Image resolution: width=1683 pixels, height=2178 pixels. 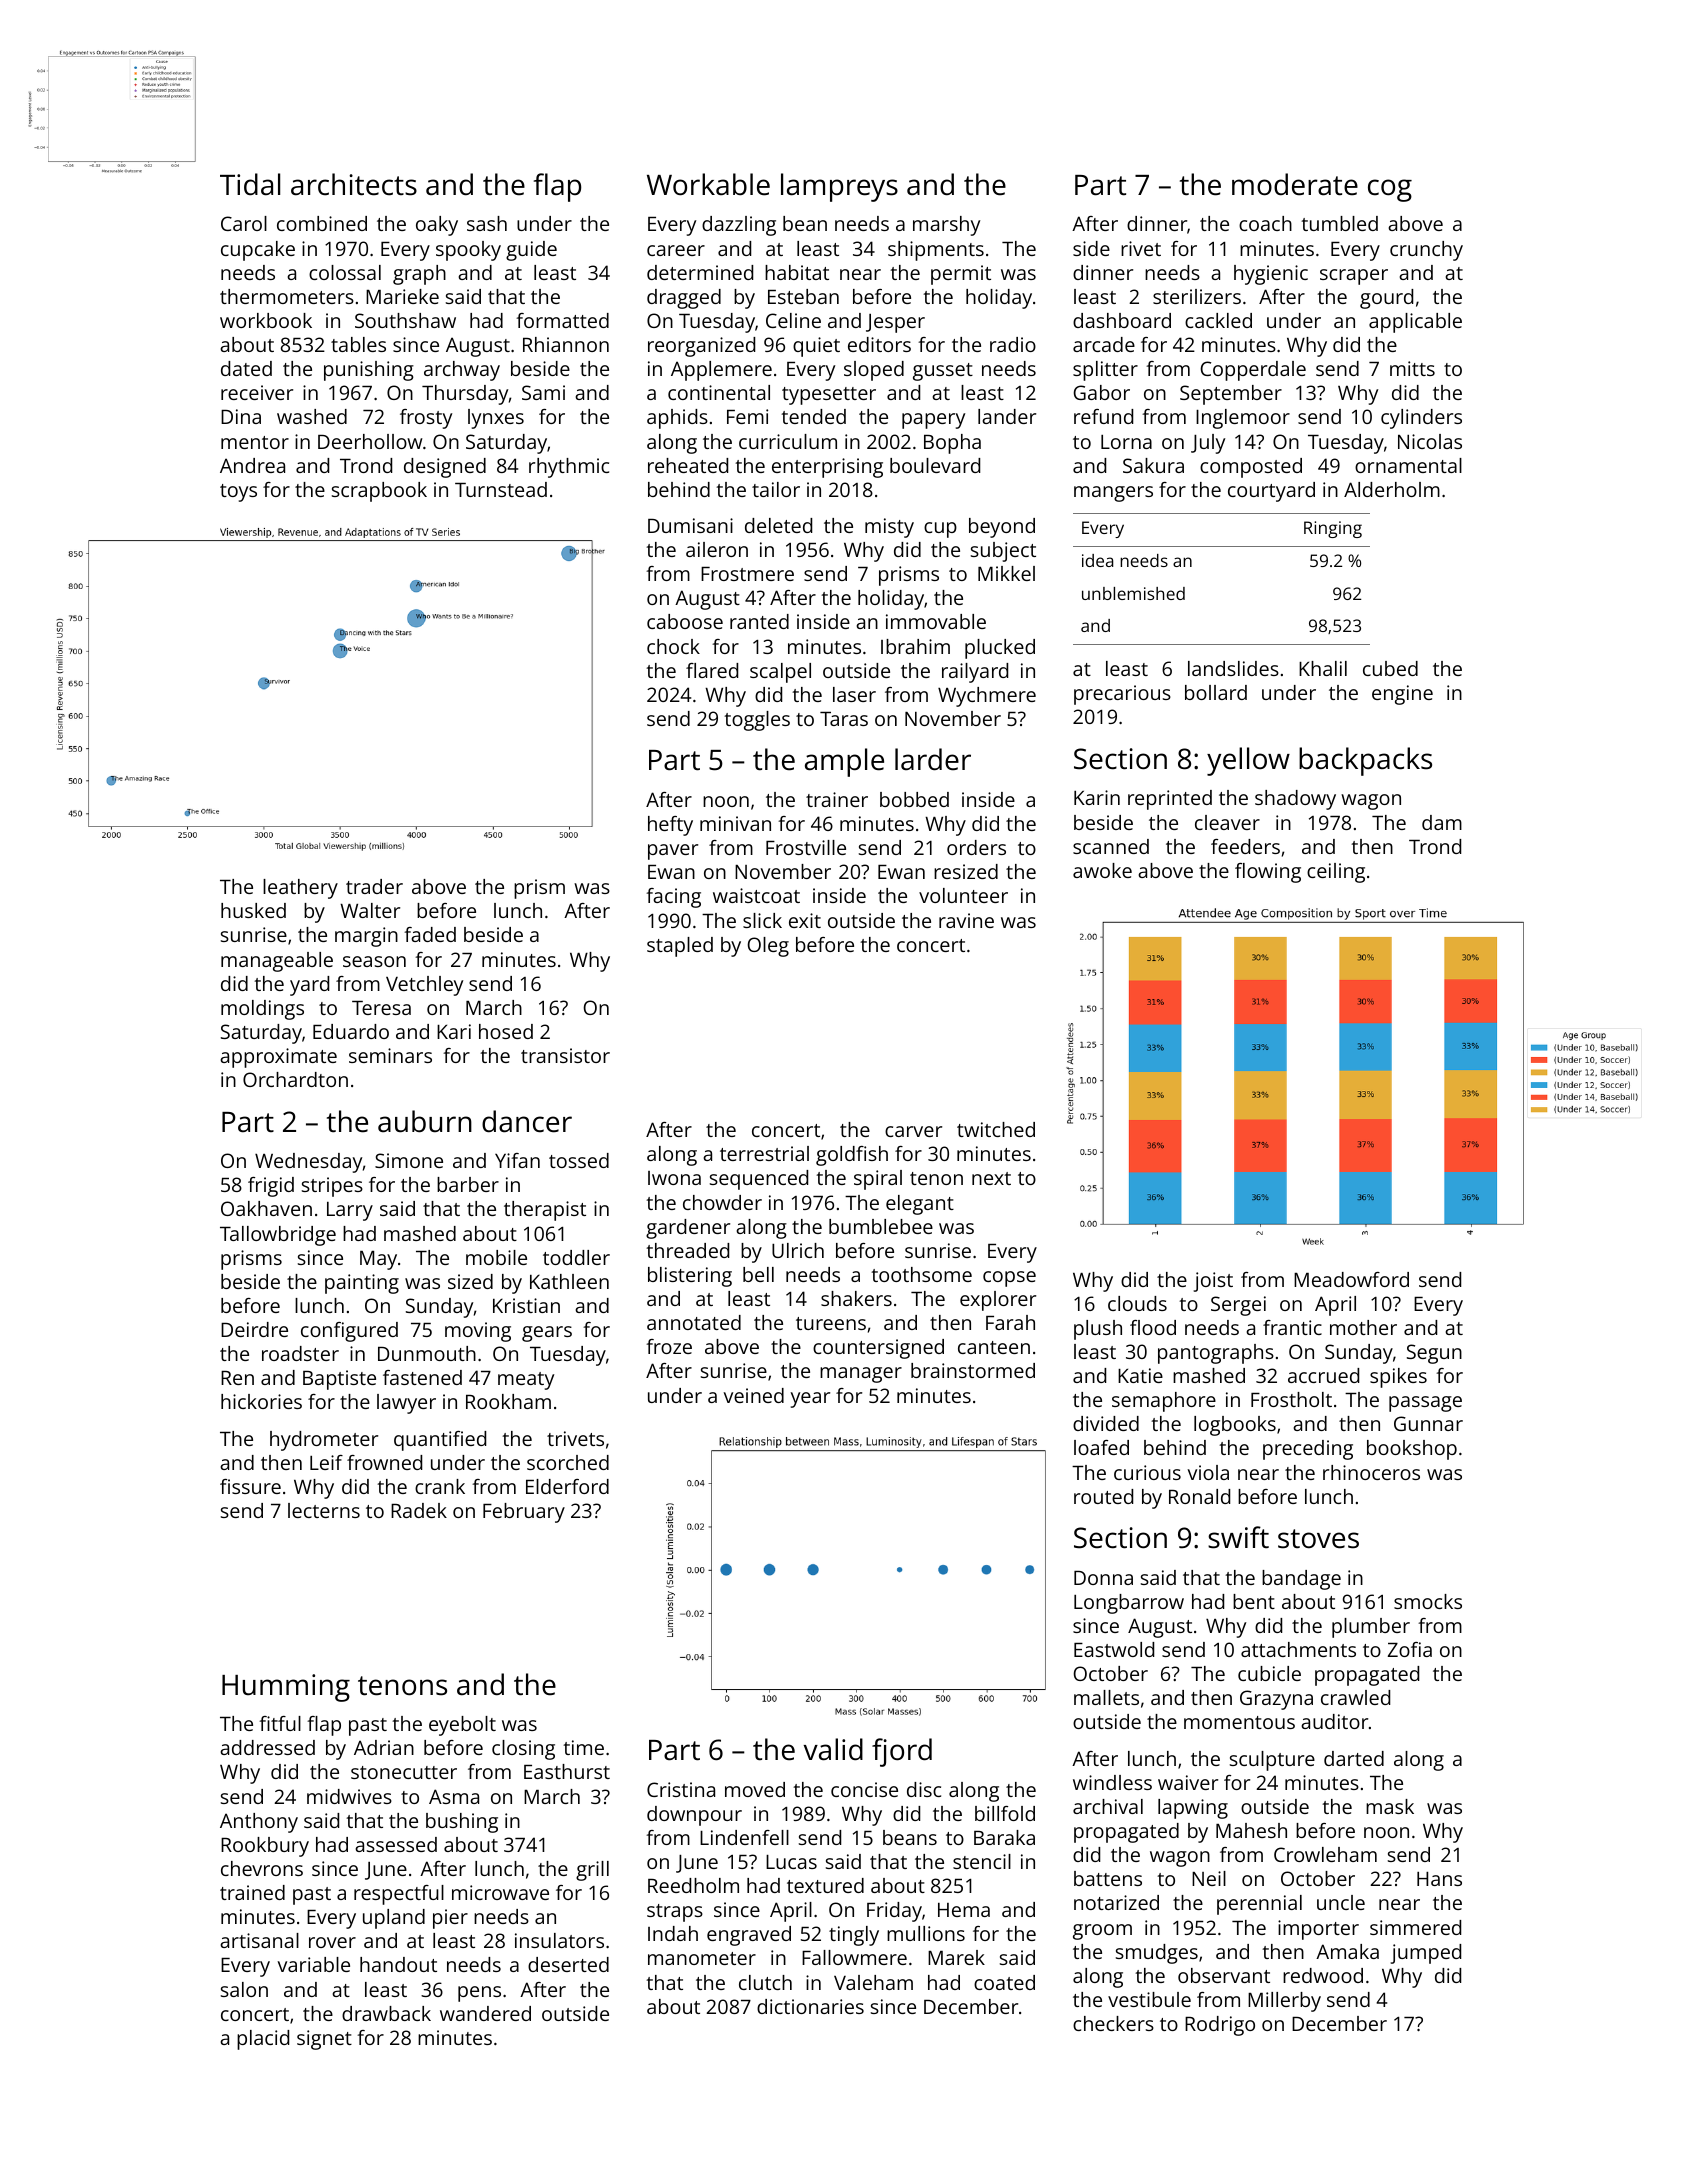 What do you see at coordinates (1301, 1580) in the screenshot?
I see `bandage` at bounding box center [1301, 1580].
